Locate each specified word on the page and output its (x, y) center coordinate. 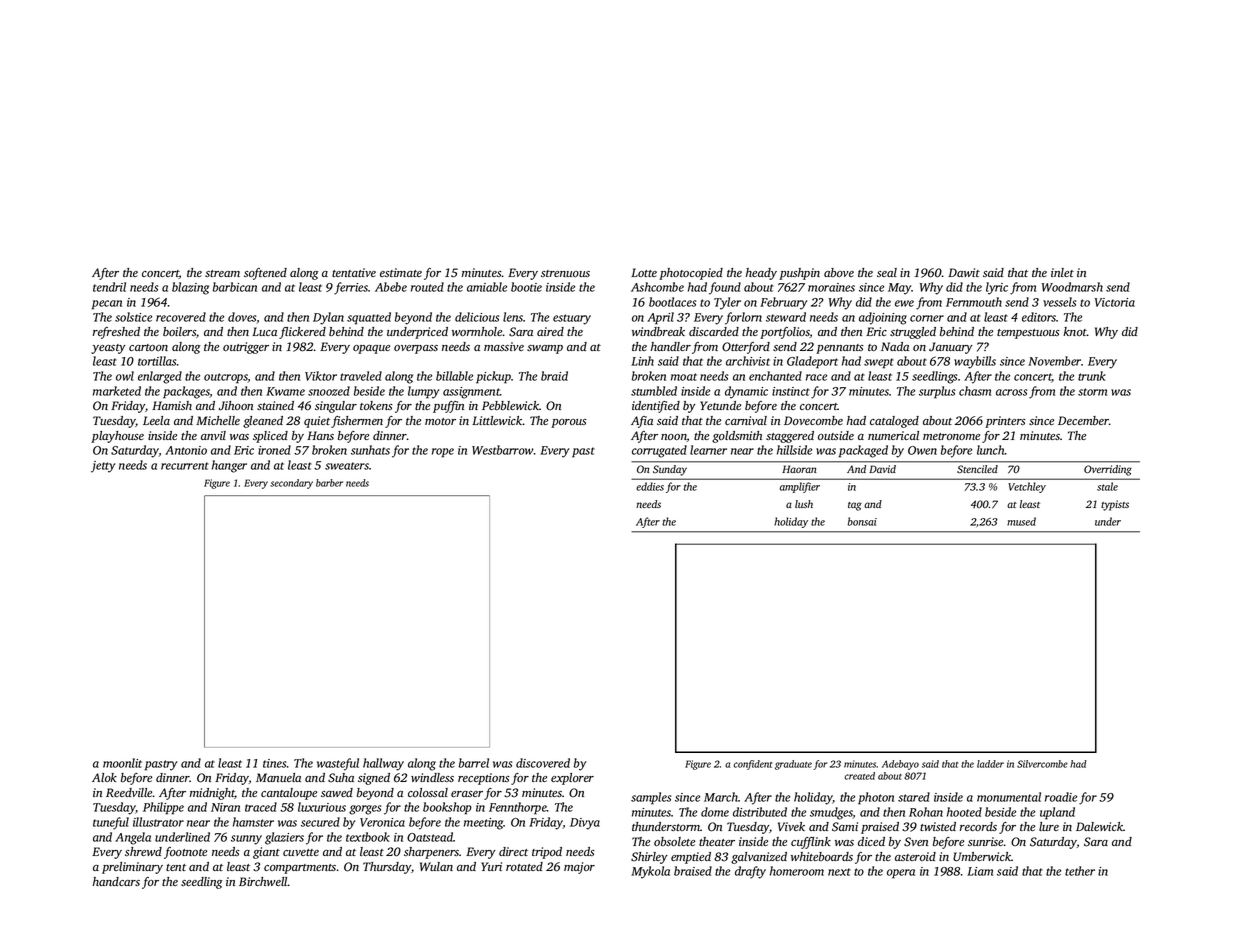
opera (901, 874)
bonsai (862, 521)
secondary (291, 484)
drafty (750, 872)
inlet (1062, 272)
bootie (526, 287)
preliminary (132, 868)
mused (1021, 521)
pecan (107, 305)
